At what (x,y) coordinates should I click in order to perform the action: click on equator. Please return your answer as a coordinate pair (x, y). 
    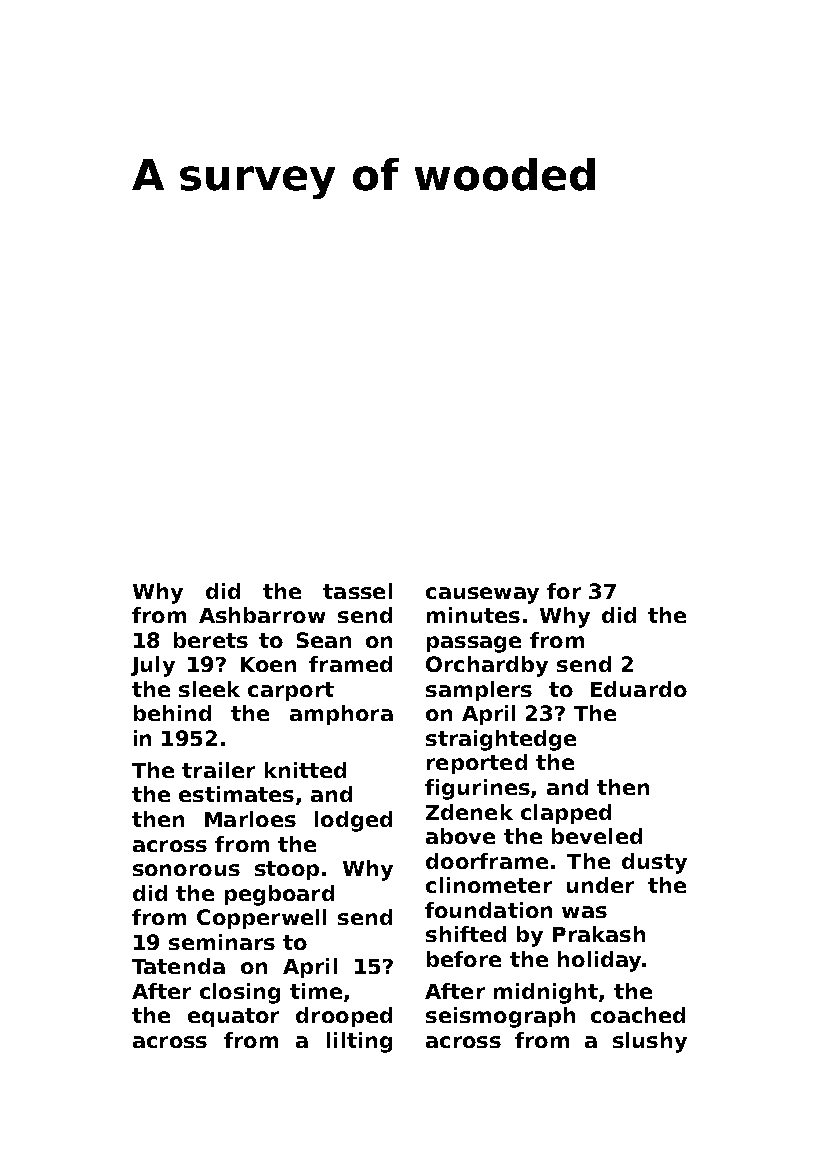
    Looking at the image, I should click on (233, 1017).
